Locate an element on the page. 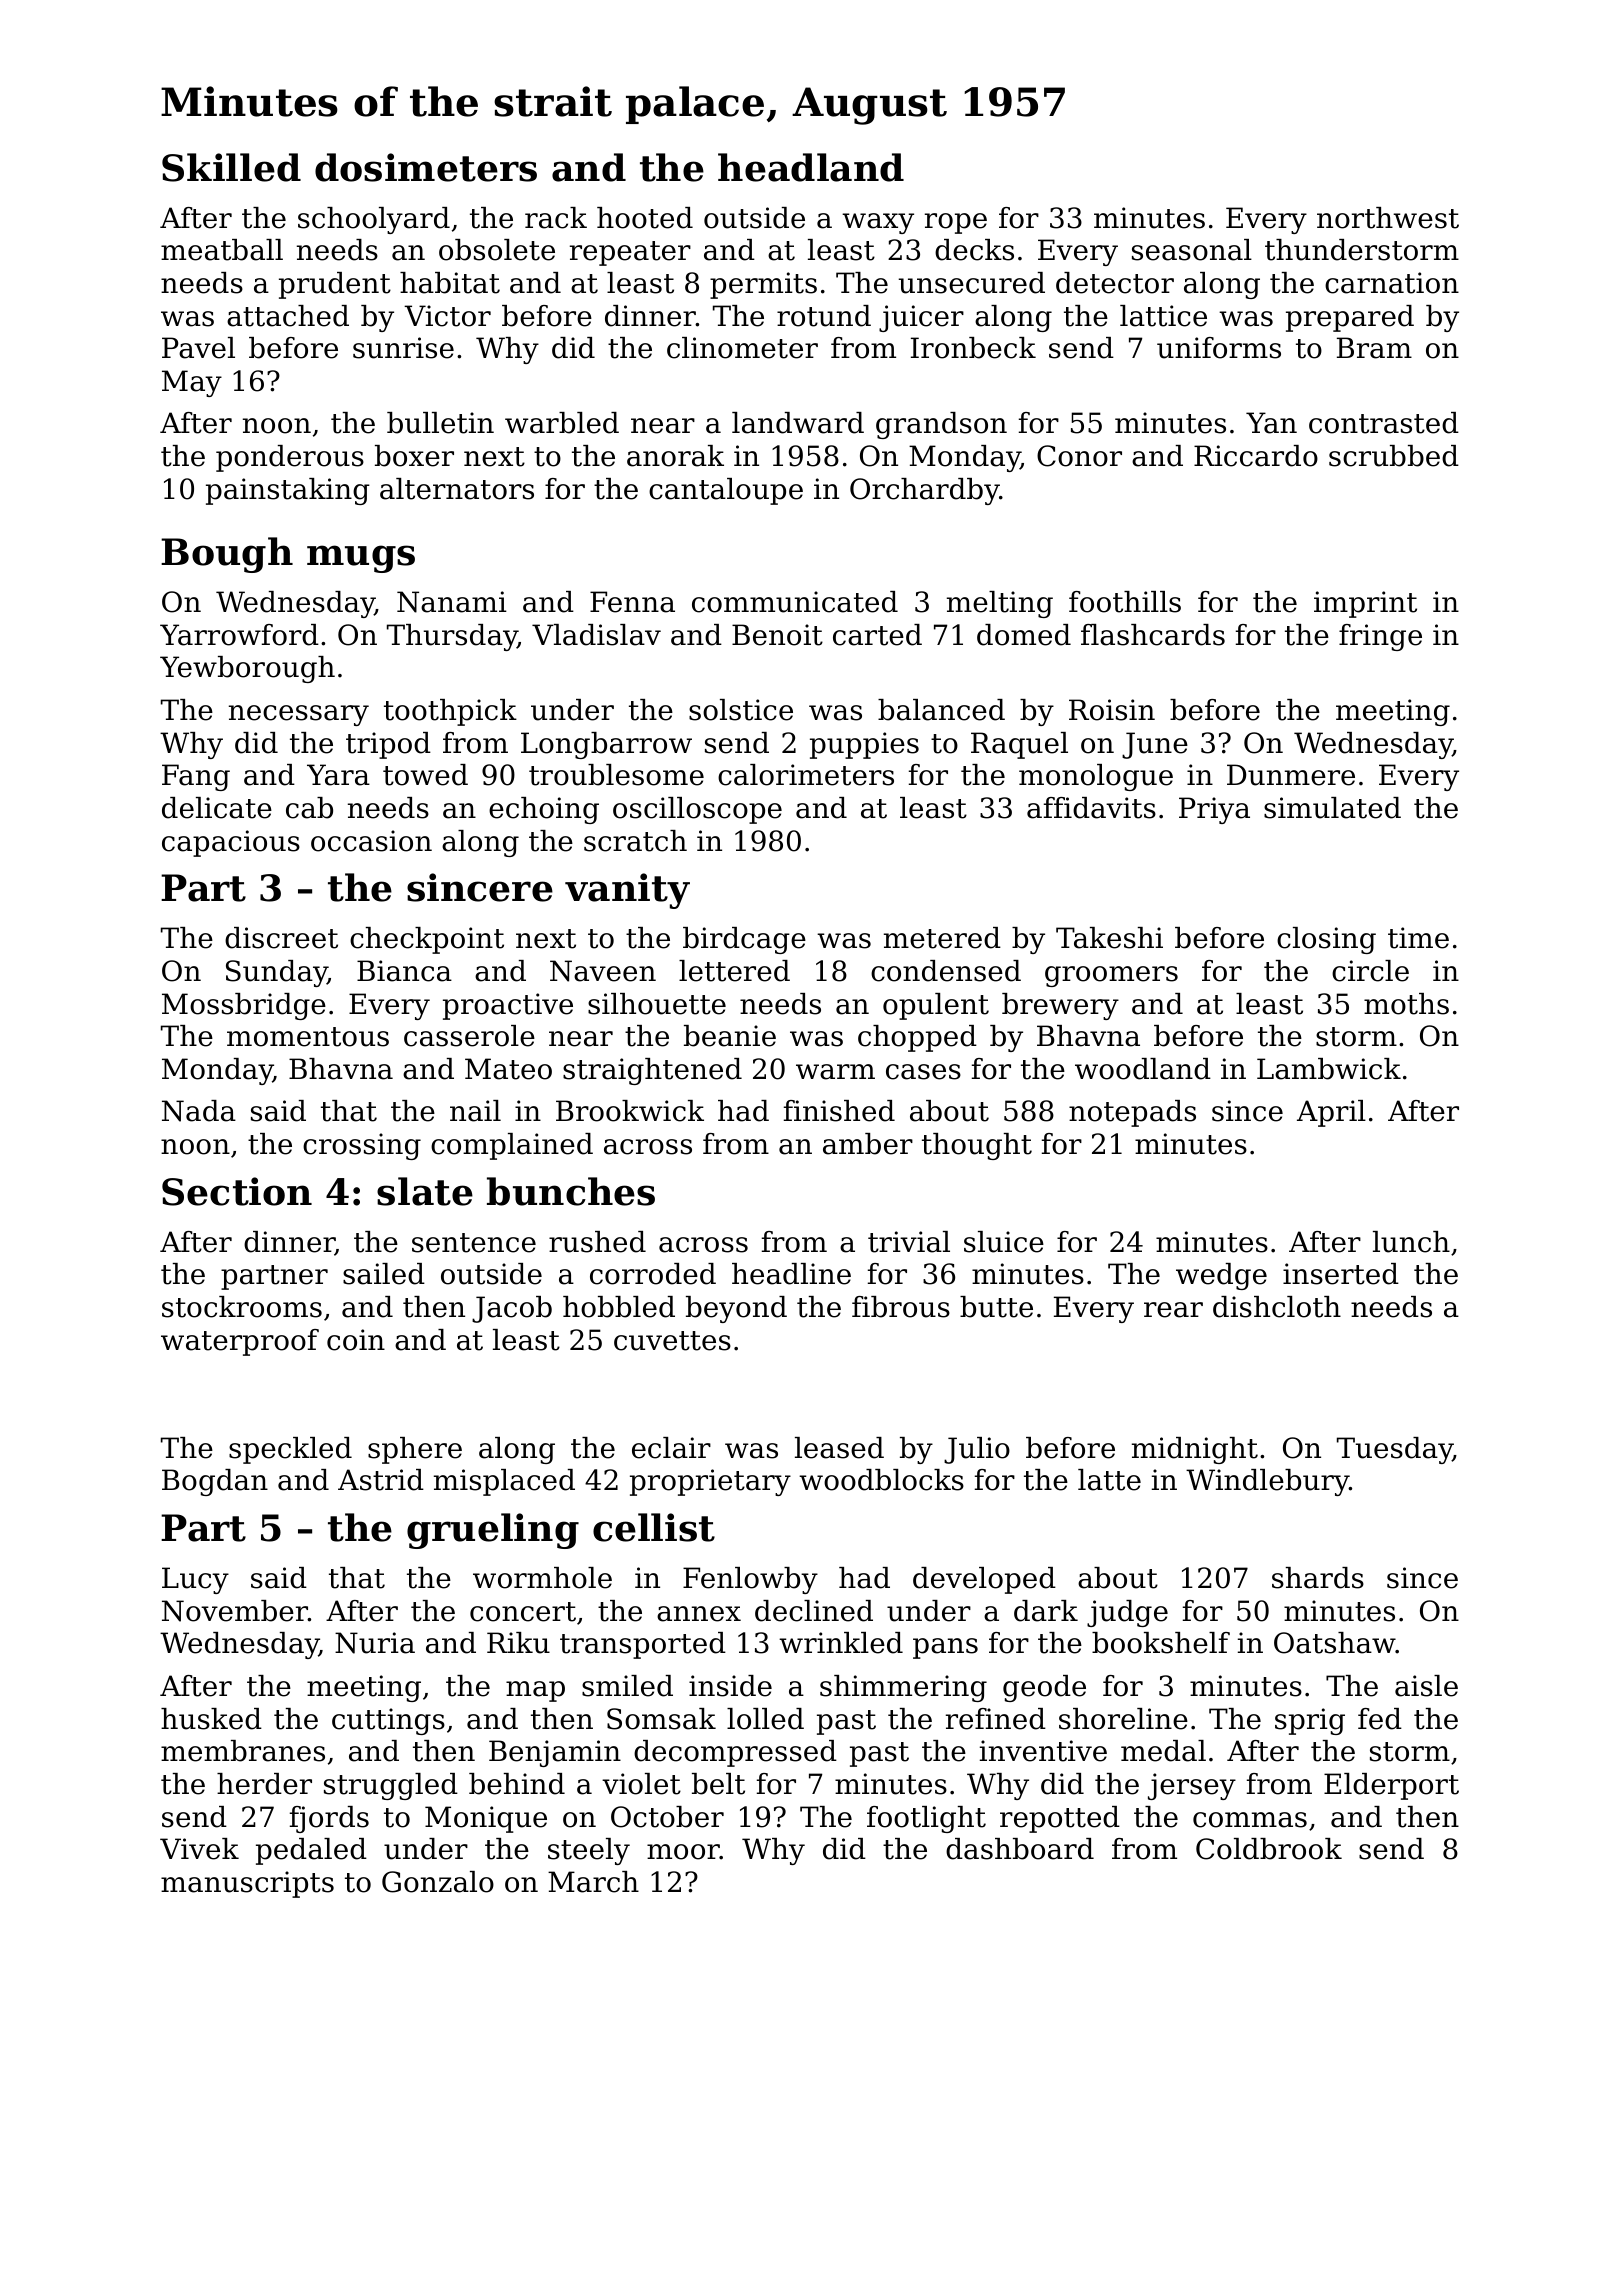 The image size is (1620, 2292). rushed is located at coordinates (597, 1242).
